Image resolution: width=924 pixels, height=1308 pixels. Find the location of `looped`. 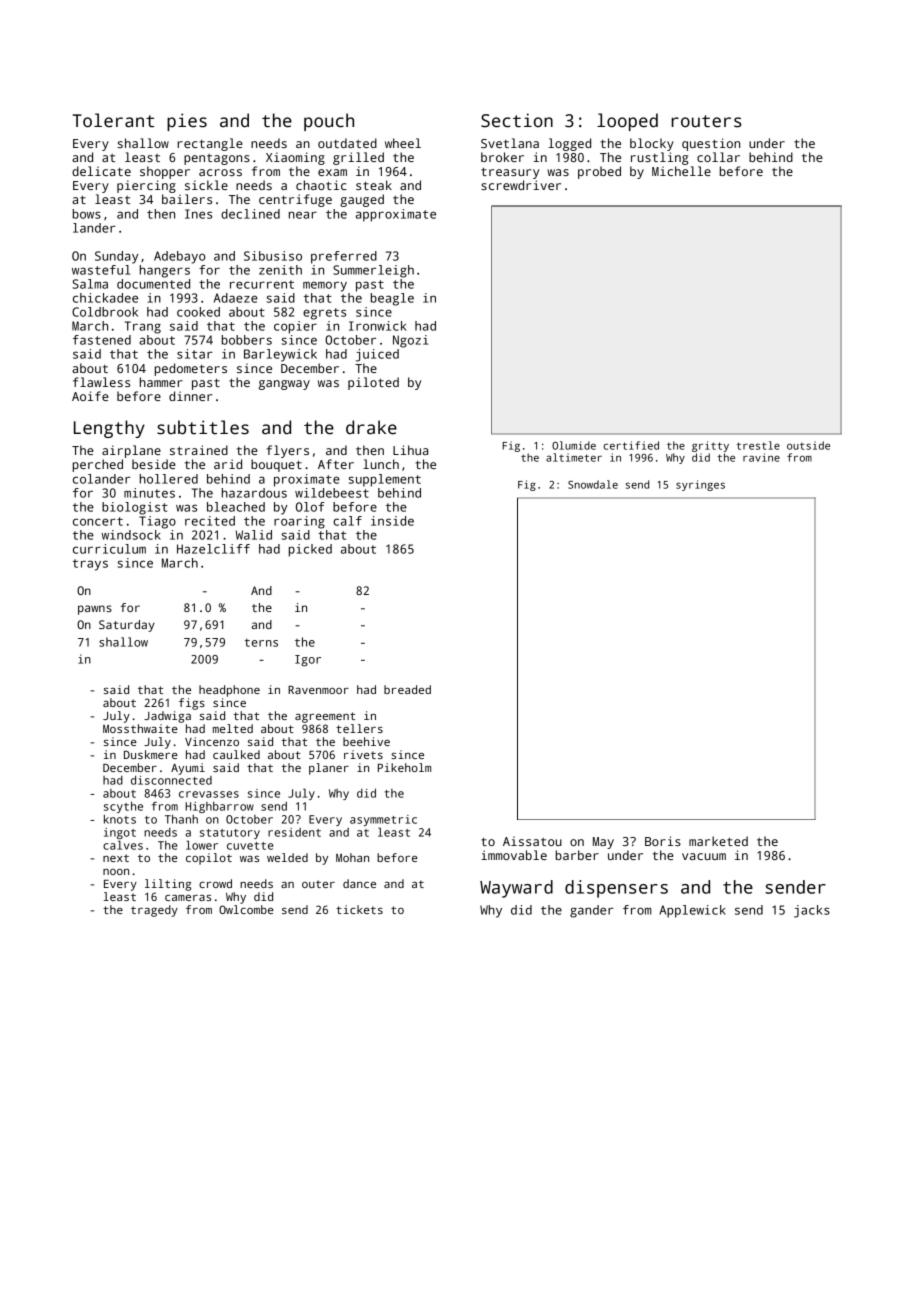

looped is located at coordinates (627, 122).
